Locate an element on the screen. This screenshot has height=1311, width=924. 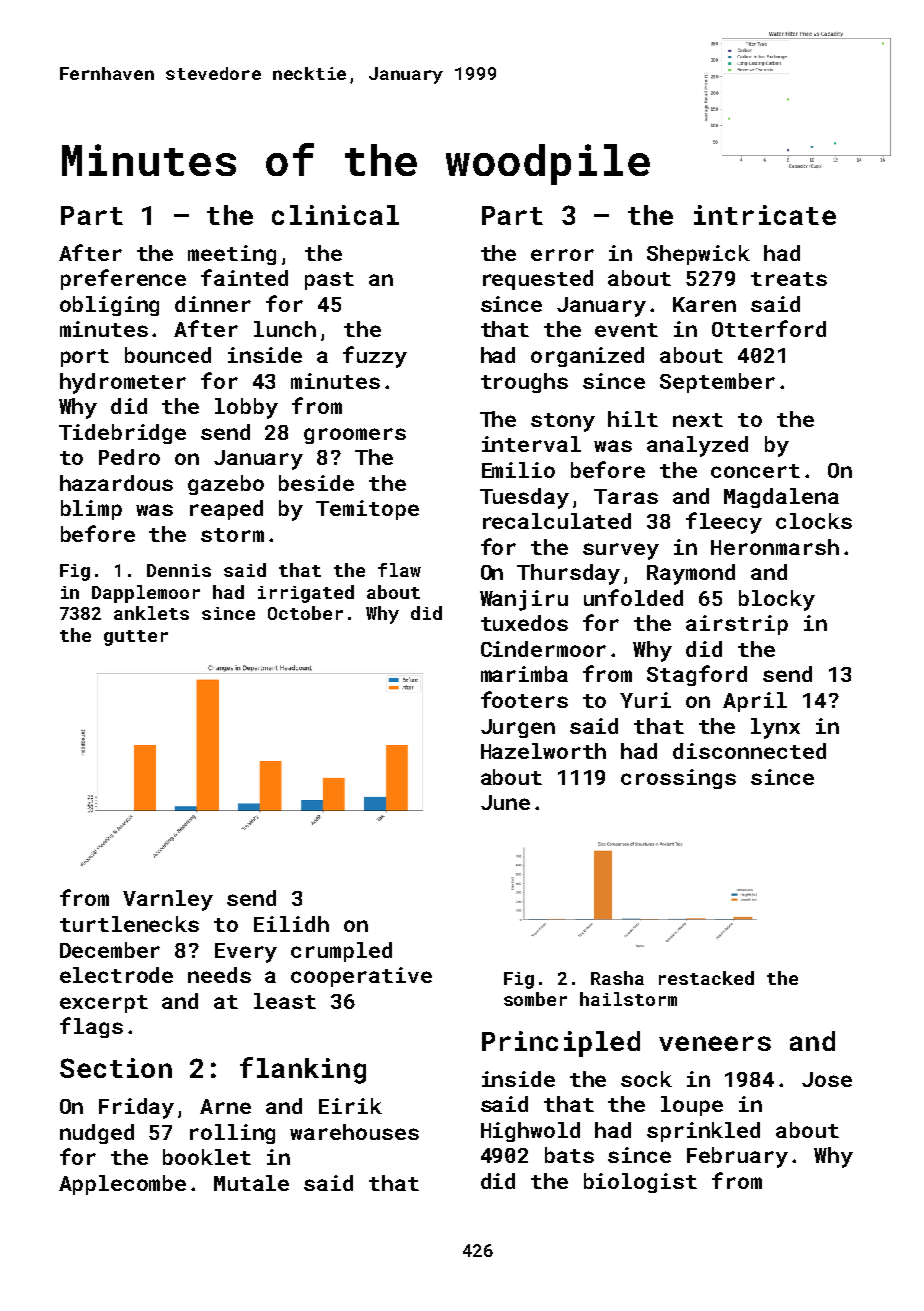
Mutale is located at coordinates (251, 1183).
